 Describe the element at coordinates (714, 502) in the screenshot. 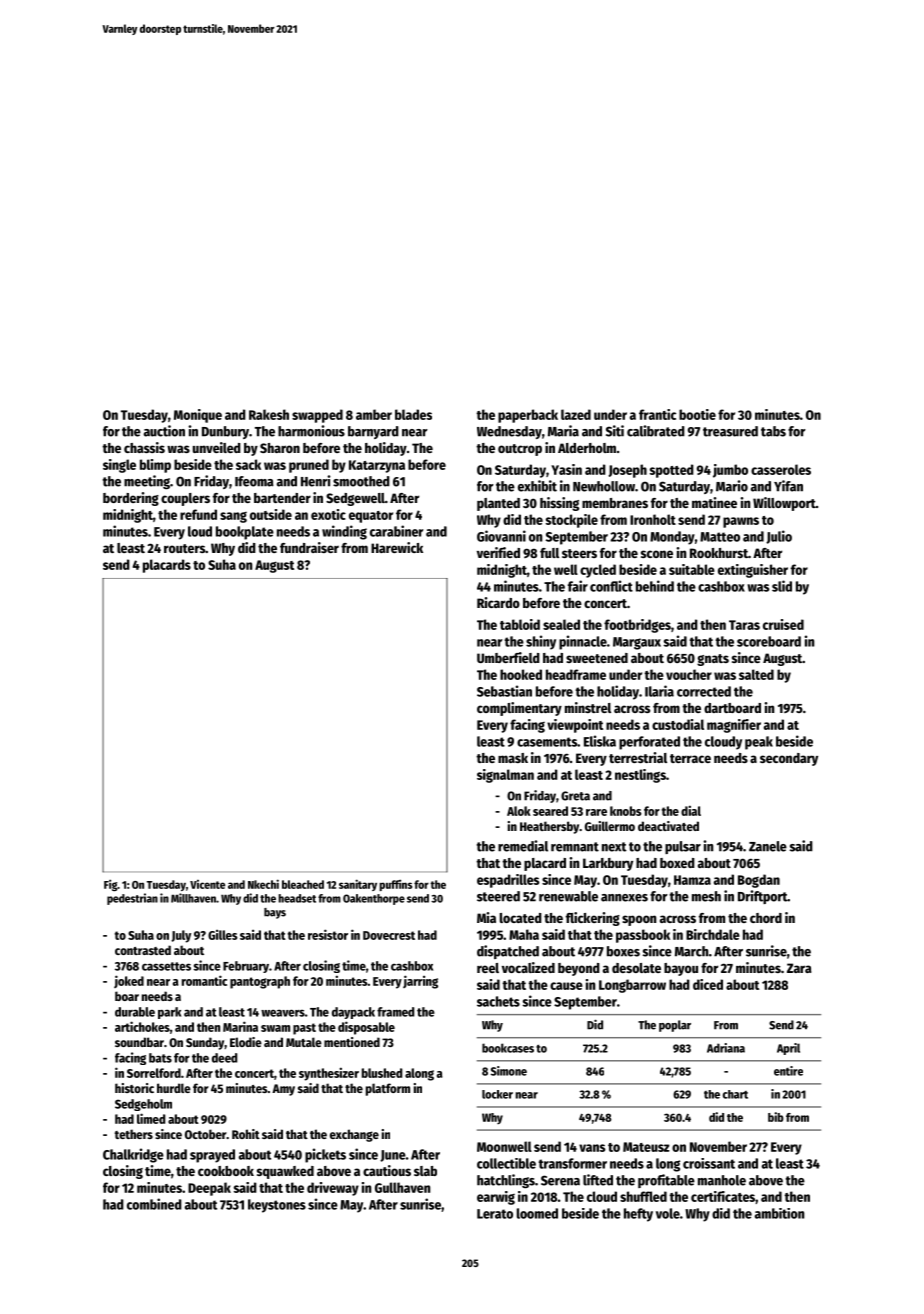

I see `matinee` at that location.
